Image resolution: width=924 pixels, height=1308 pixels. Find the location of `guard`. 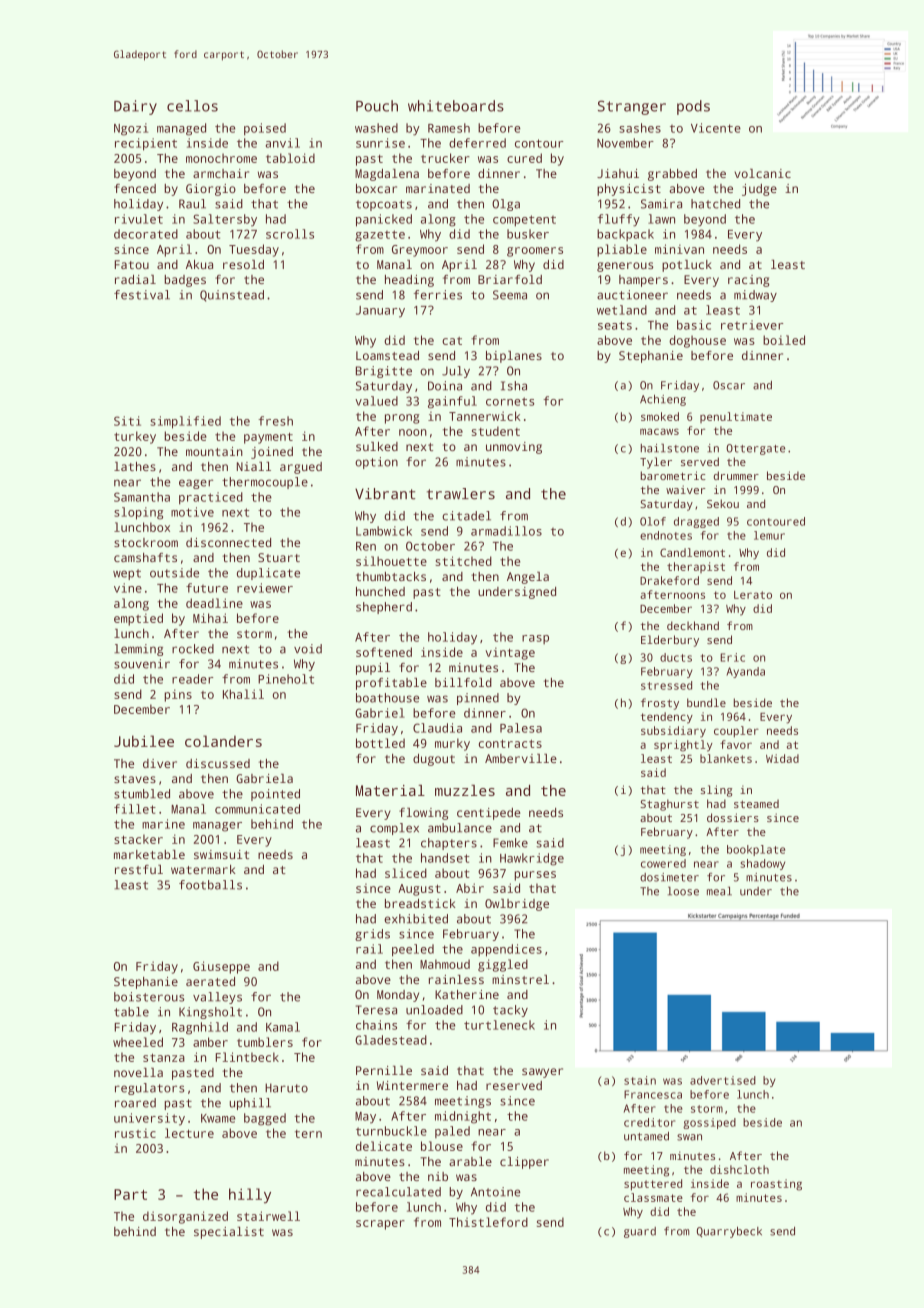

guard is located at coordinates (640, 1232).
